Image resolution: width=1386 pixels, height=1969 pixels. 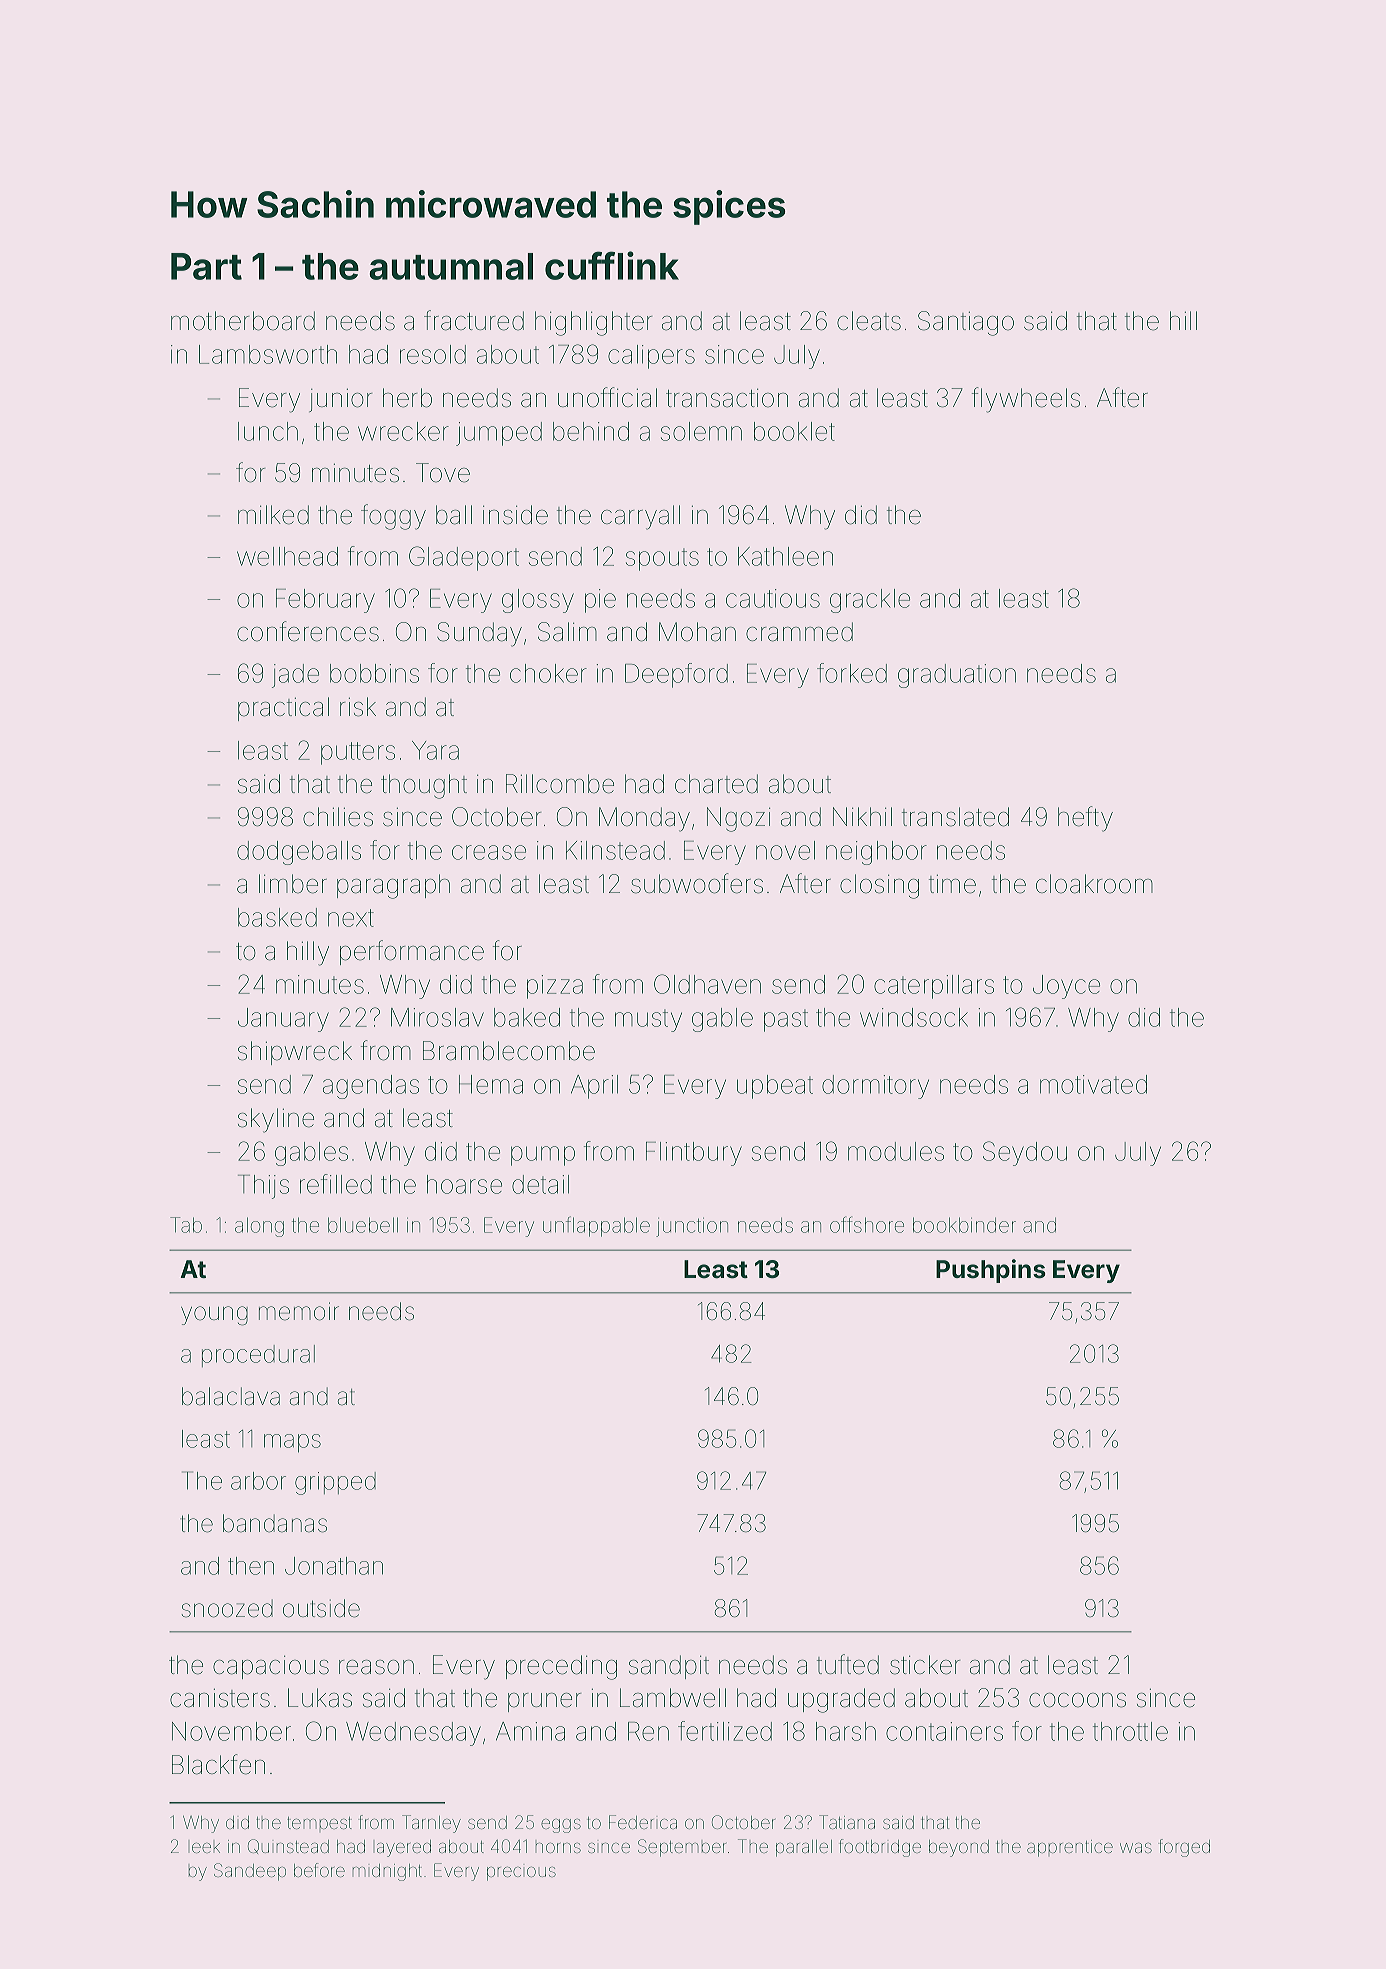 I want to click on tufted, so click(x=848, y=1664).
